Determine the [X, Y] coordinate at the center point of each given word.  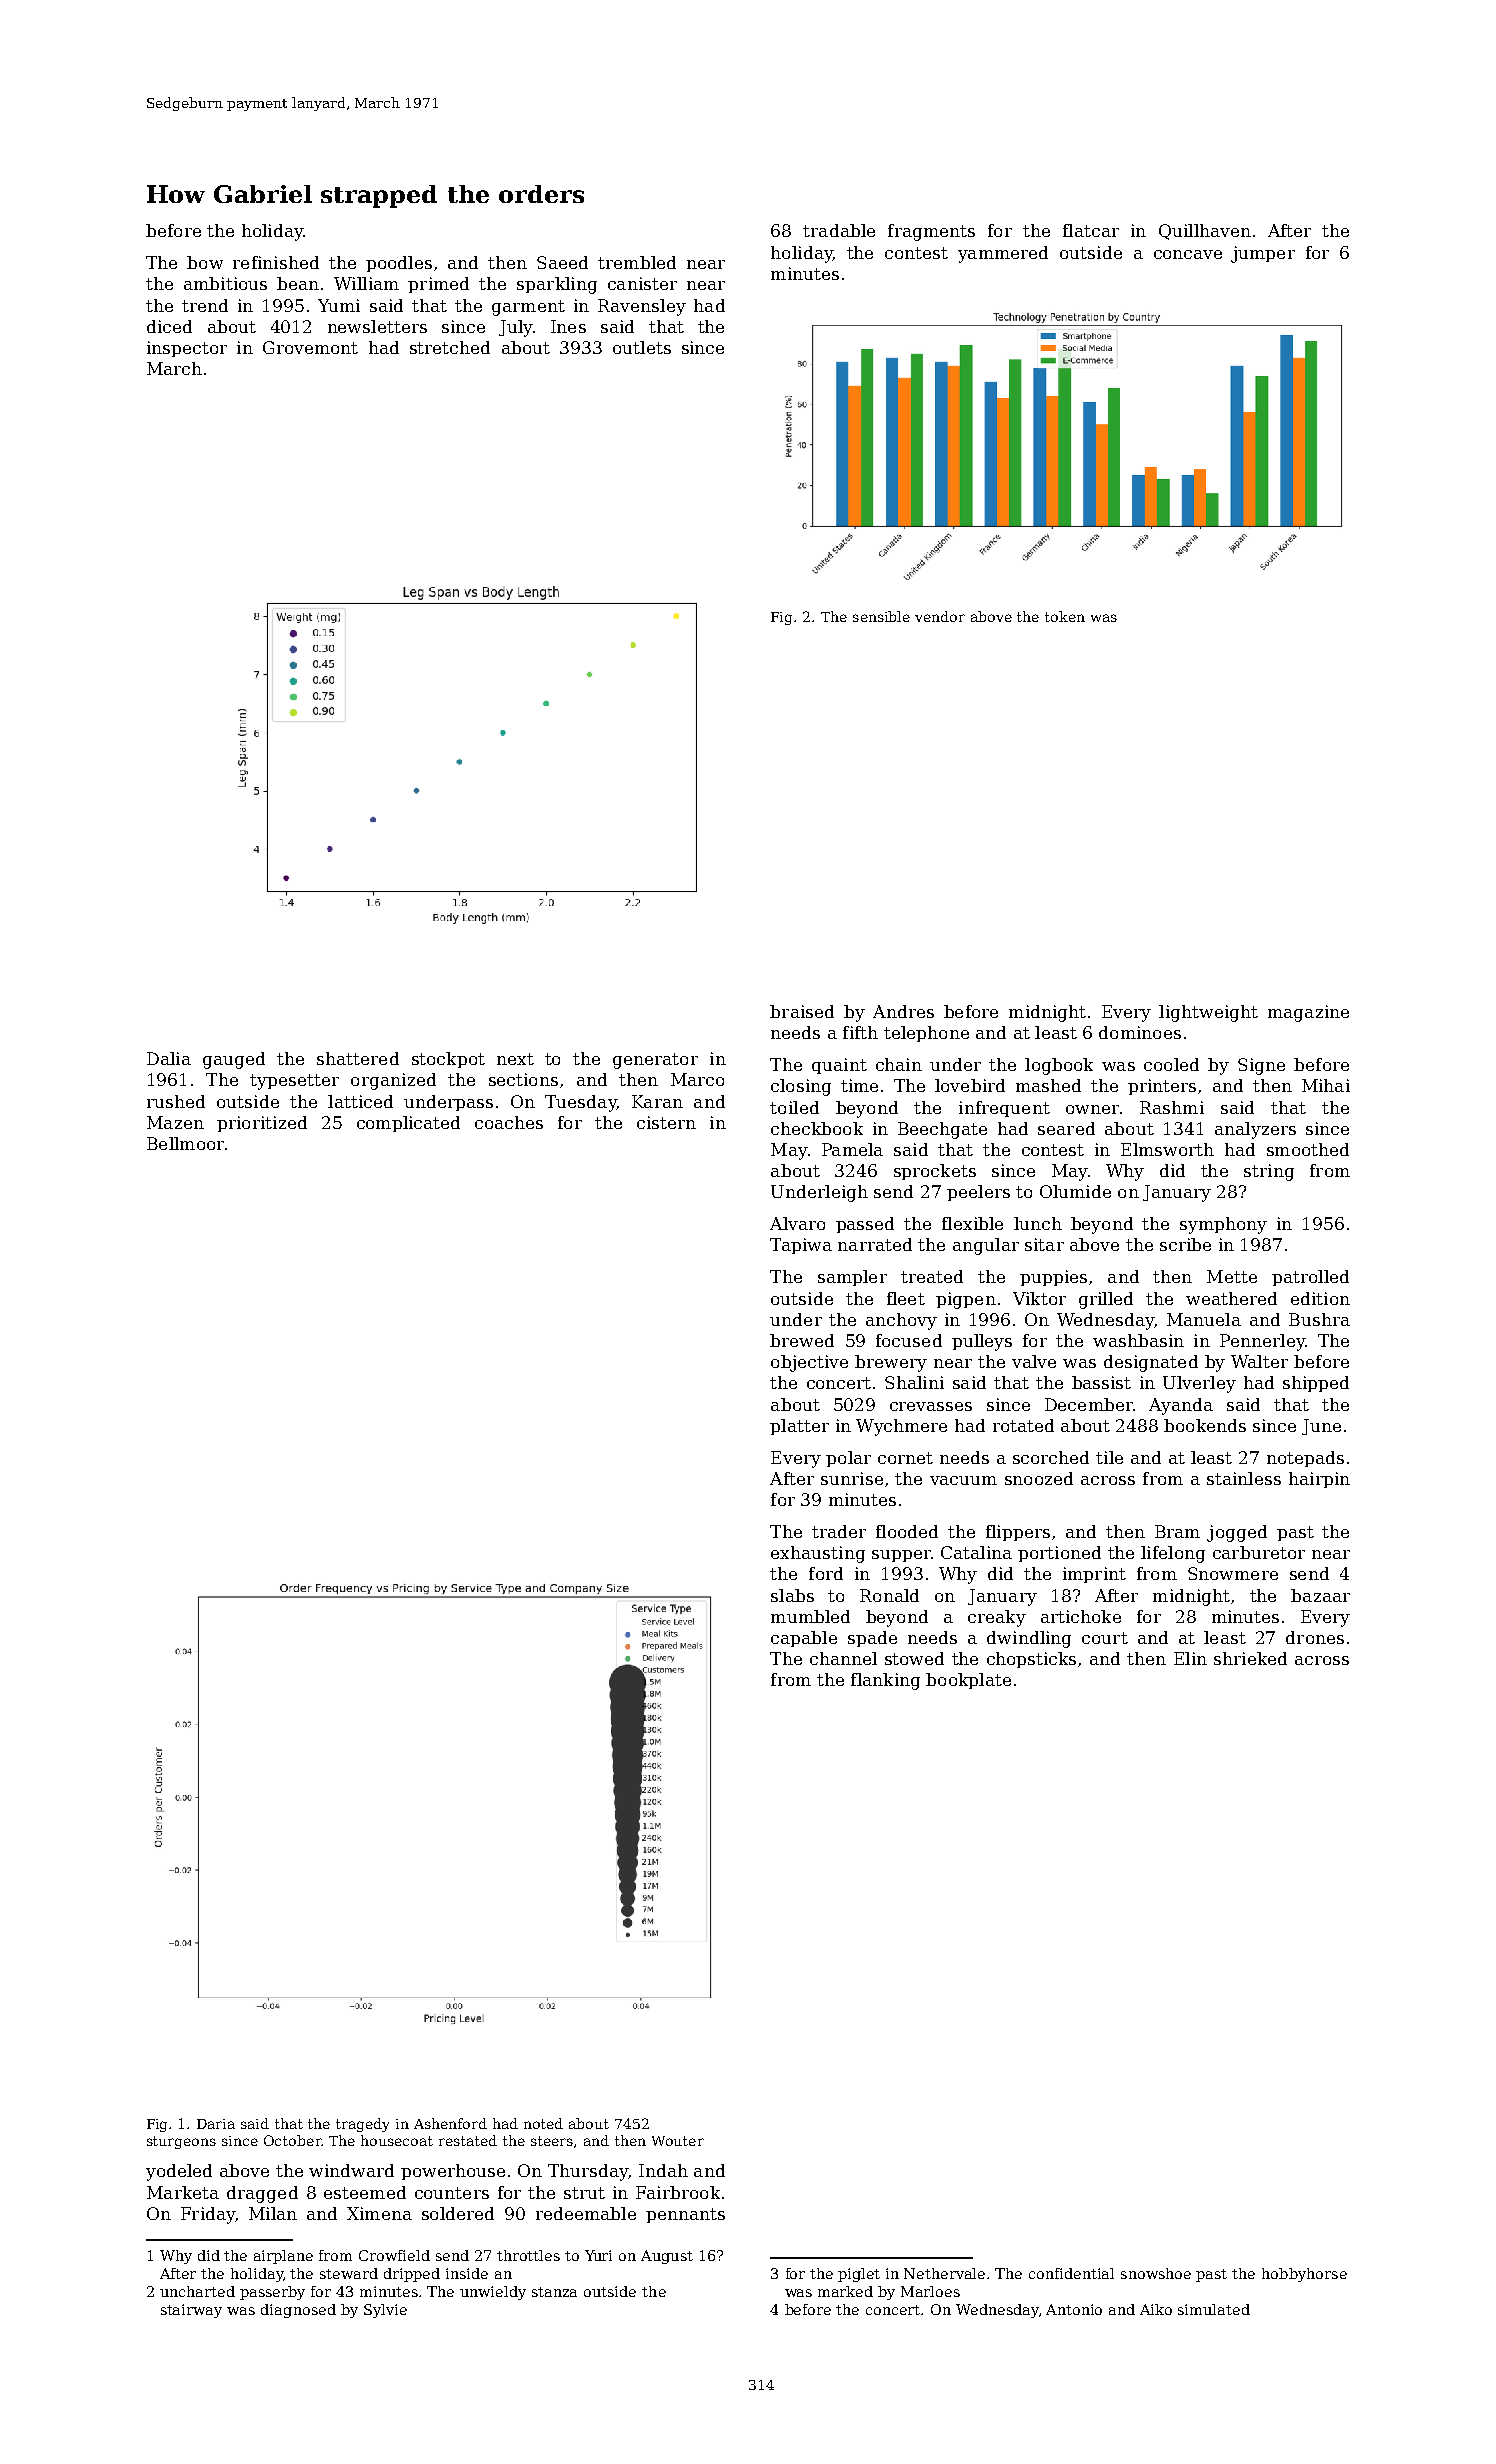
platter [799, 1427]
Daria [216, 2124]
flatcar [1091, 230]
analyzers [1255, 1130]
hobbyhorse [1304, 2275]
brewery [891, 1363]
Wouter [678, 2141]
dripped [412, 2275]
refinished [276, 262]
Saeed [562, 262]
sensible [881, 616]
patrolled [1310, 1278]
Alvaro [797, 1223]
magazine [1308, 1013]
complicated [408, 1124]
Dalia [169, 1058]
